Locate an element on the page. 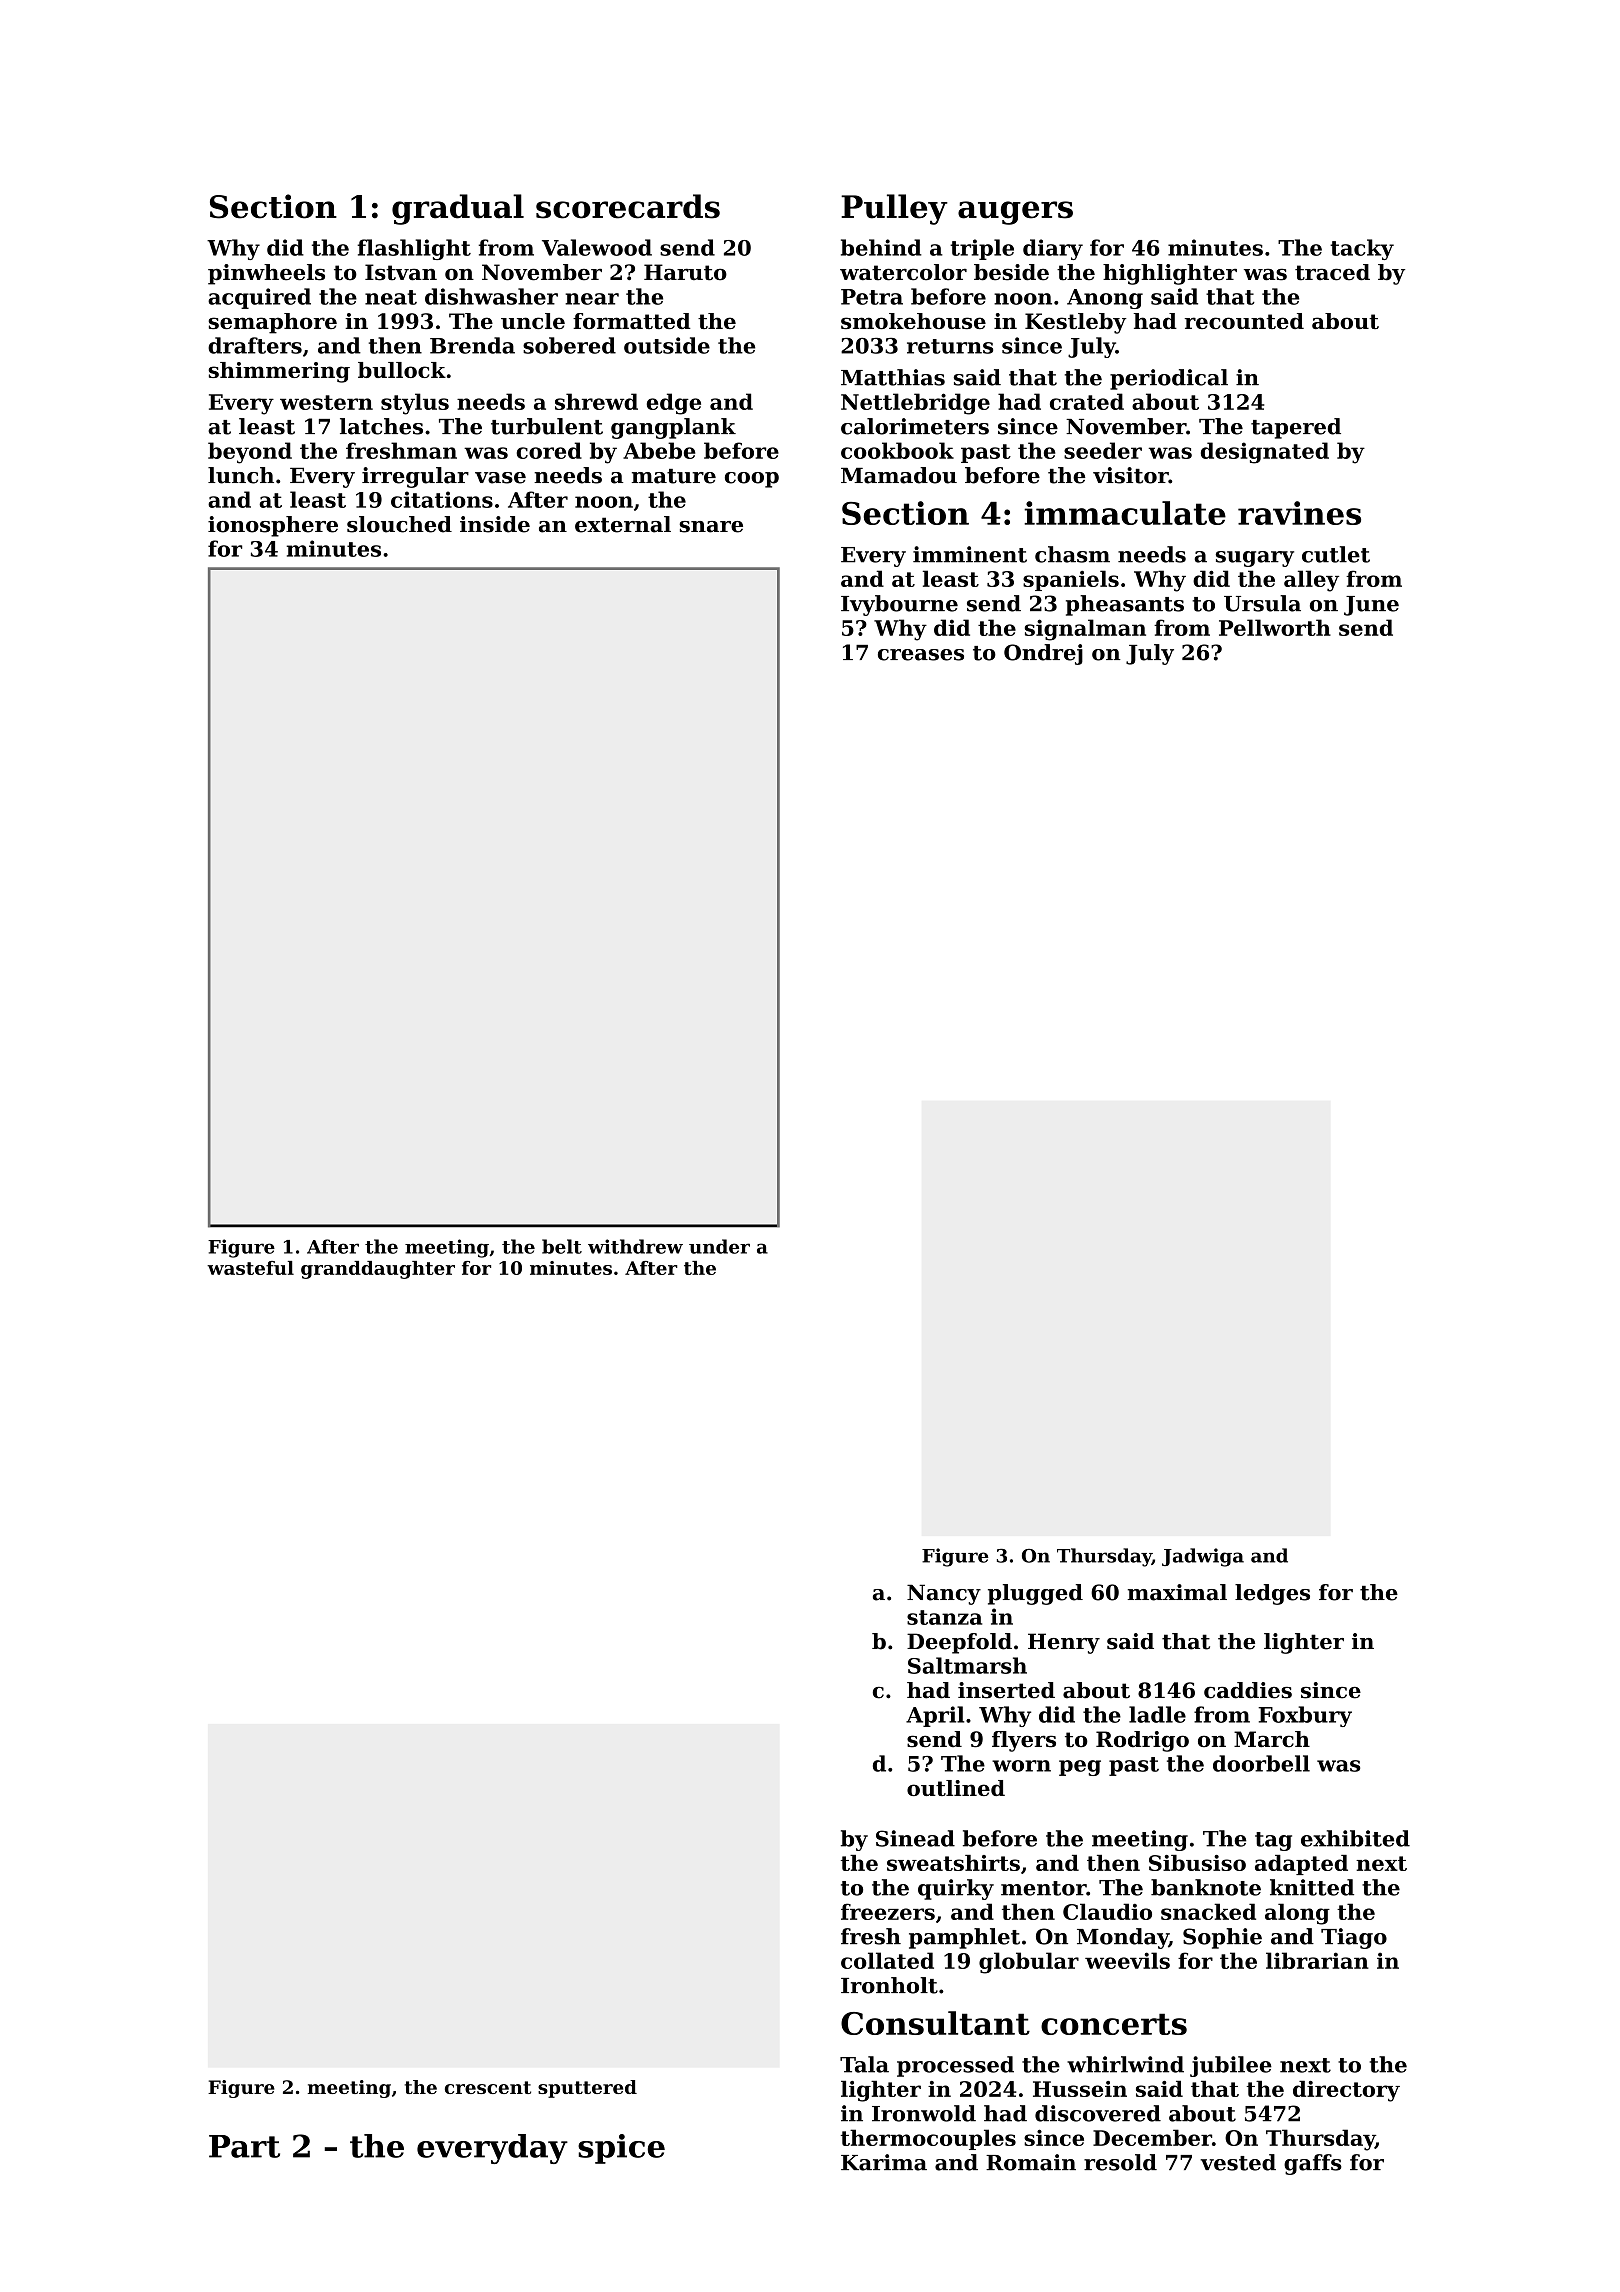 This image has height=2292, width=1620. granddaughter is located at coordinates (378, 1270).
